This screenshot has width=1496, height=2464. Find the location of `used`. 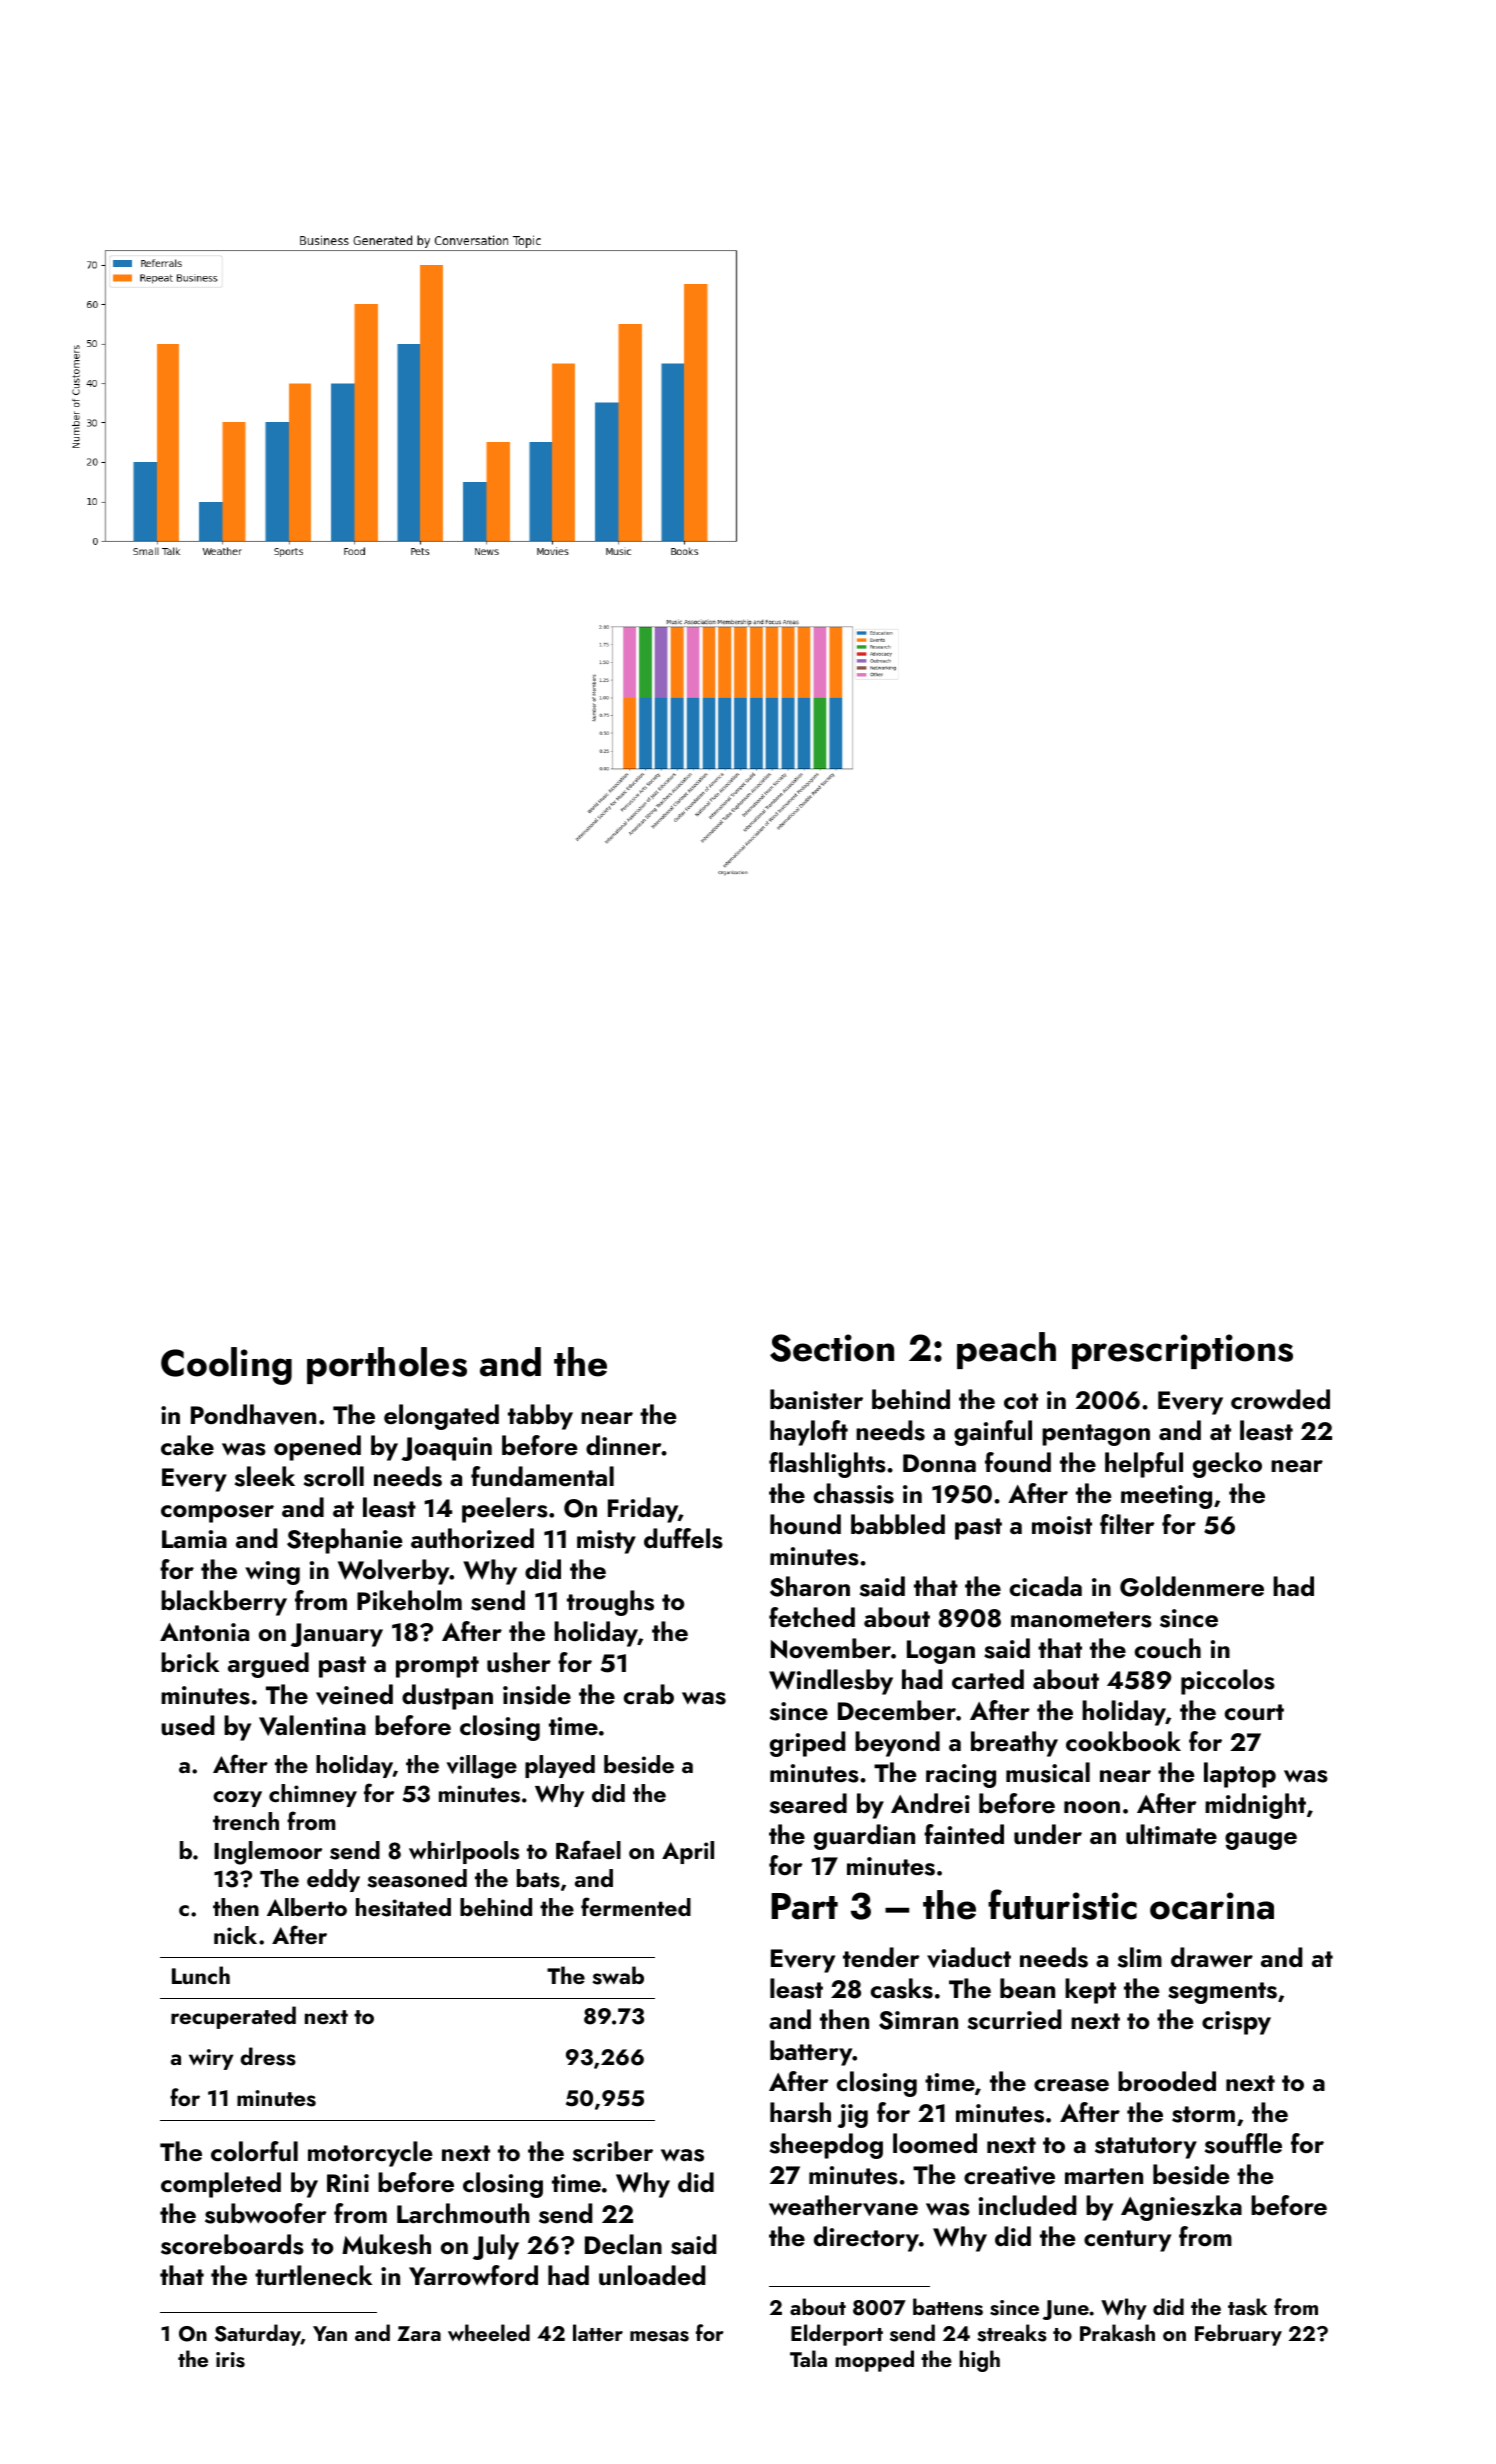

used is located at coordinates (188, 1725).
